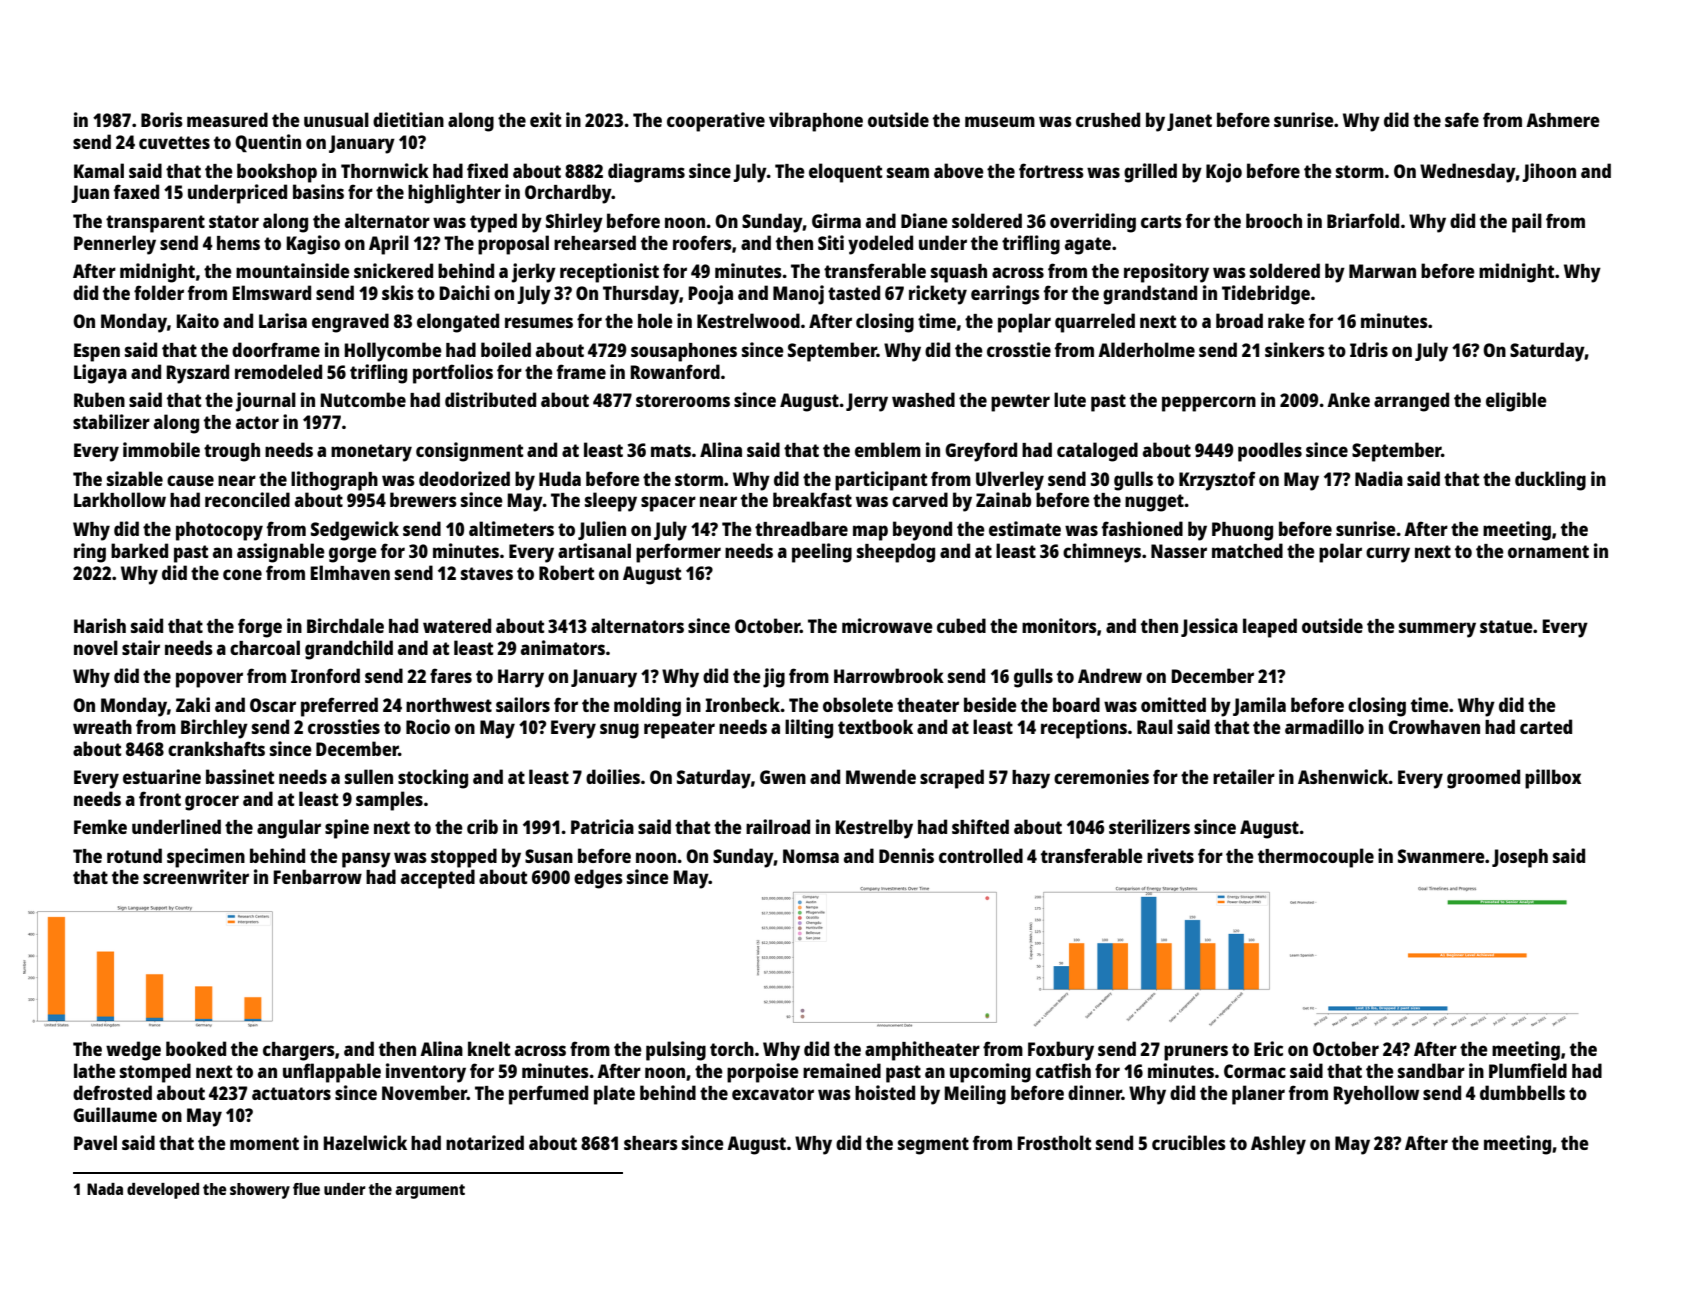  Describe the element at coordinates (95, 1142) in the image. I see `Pavel` at that location.
